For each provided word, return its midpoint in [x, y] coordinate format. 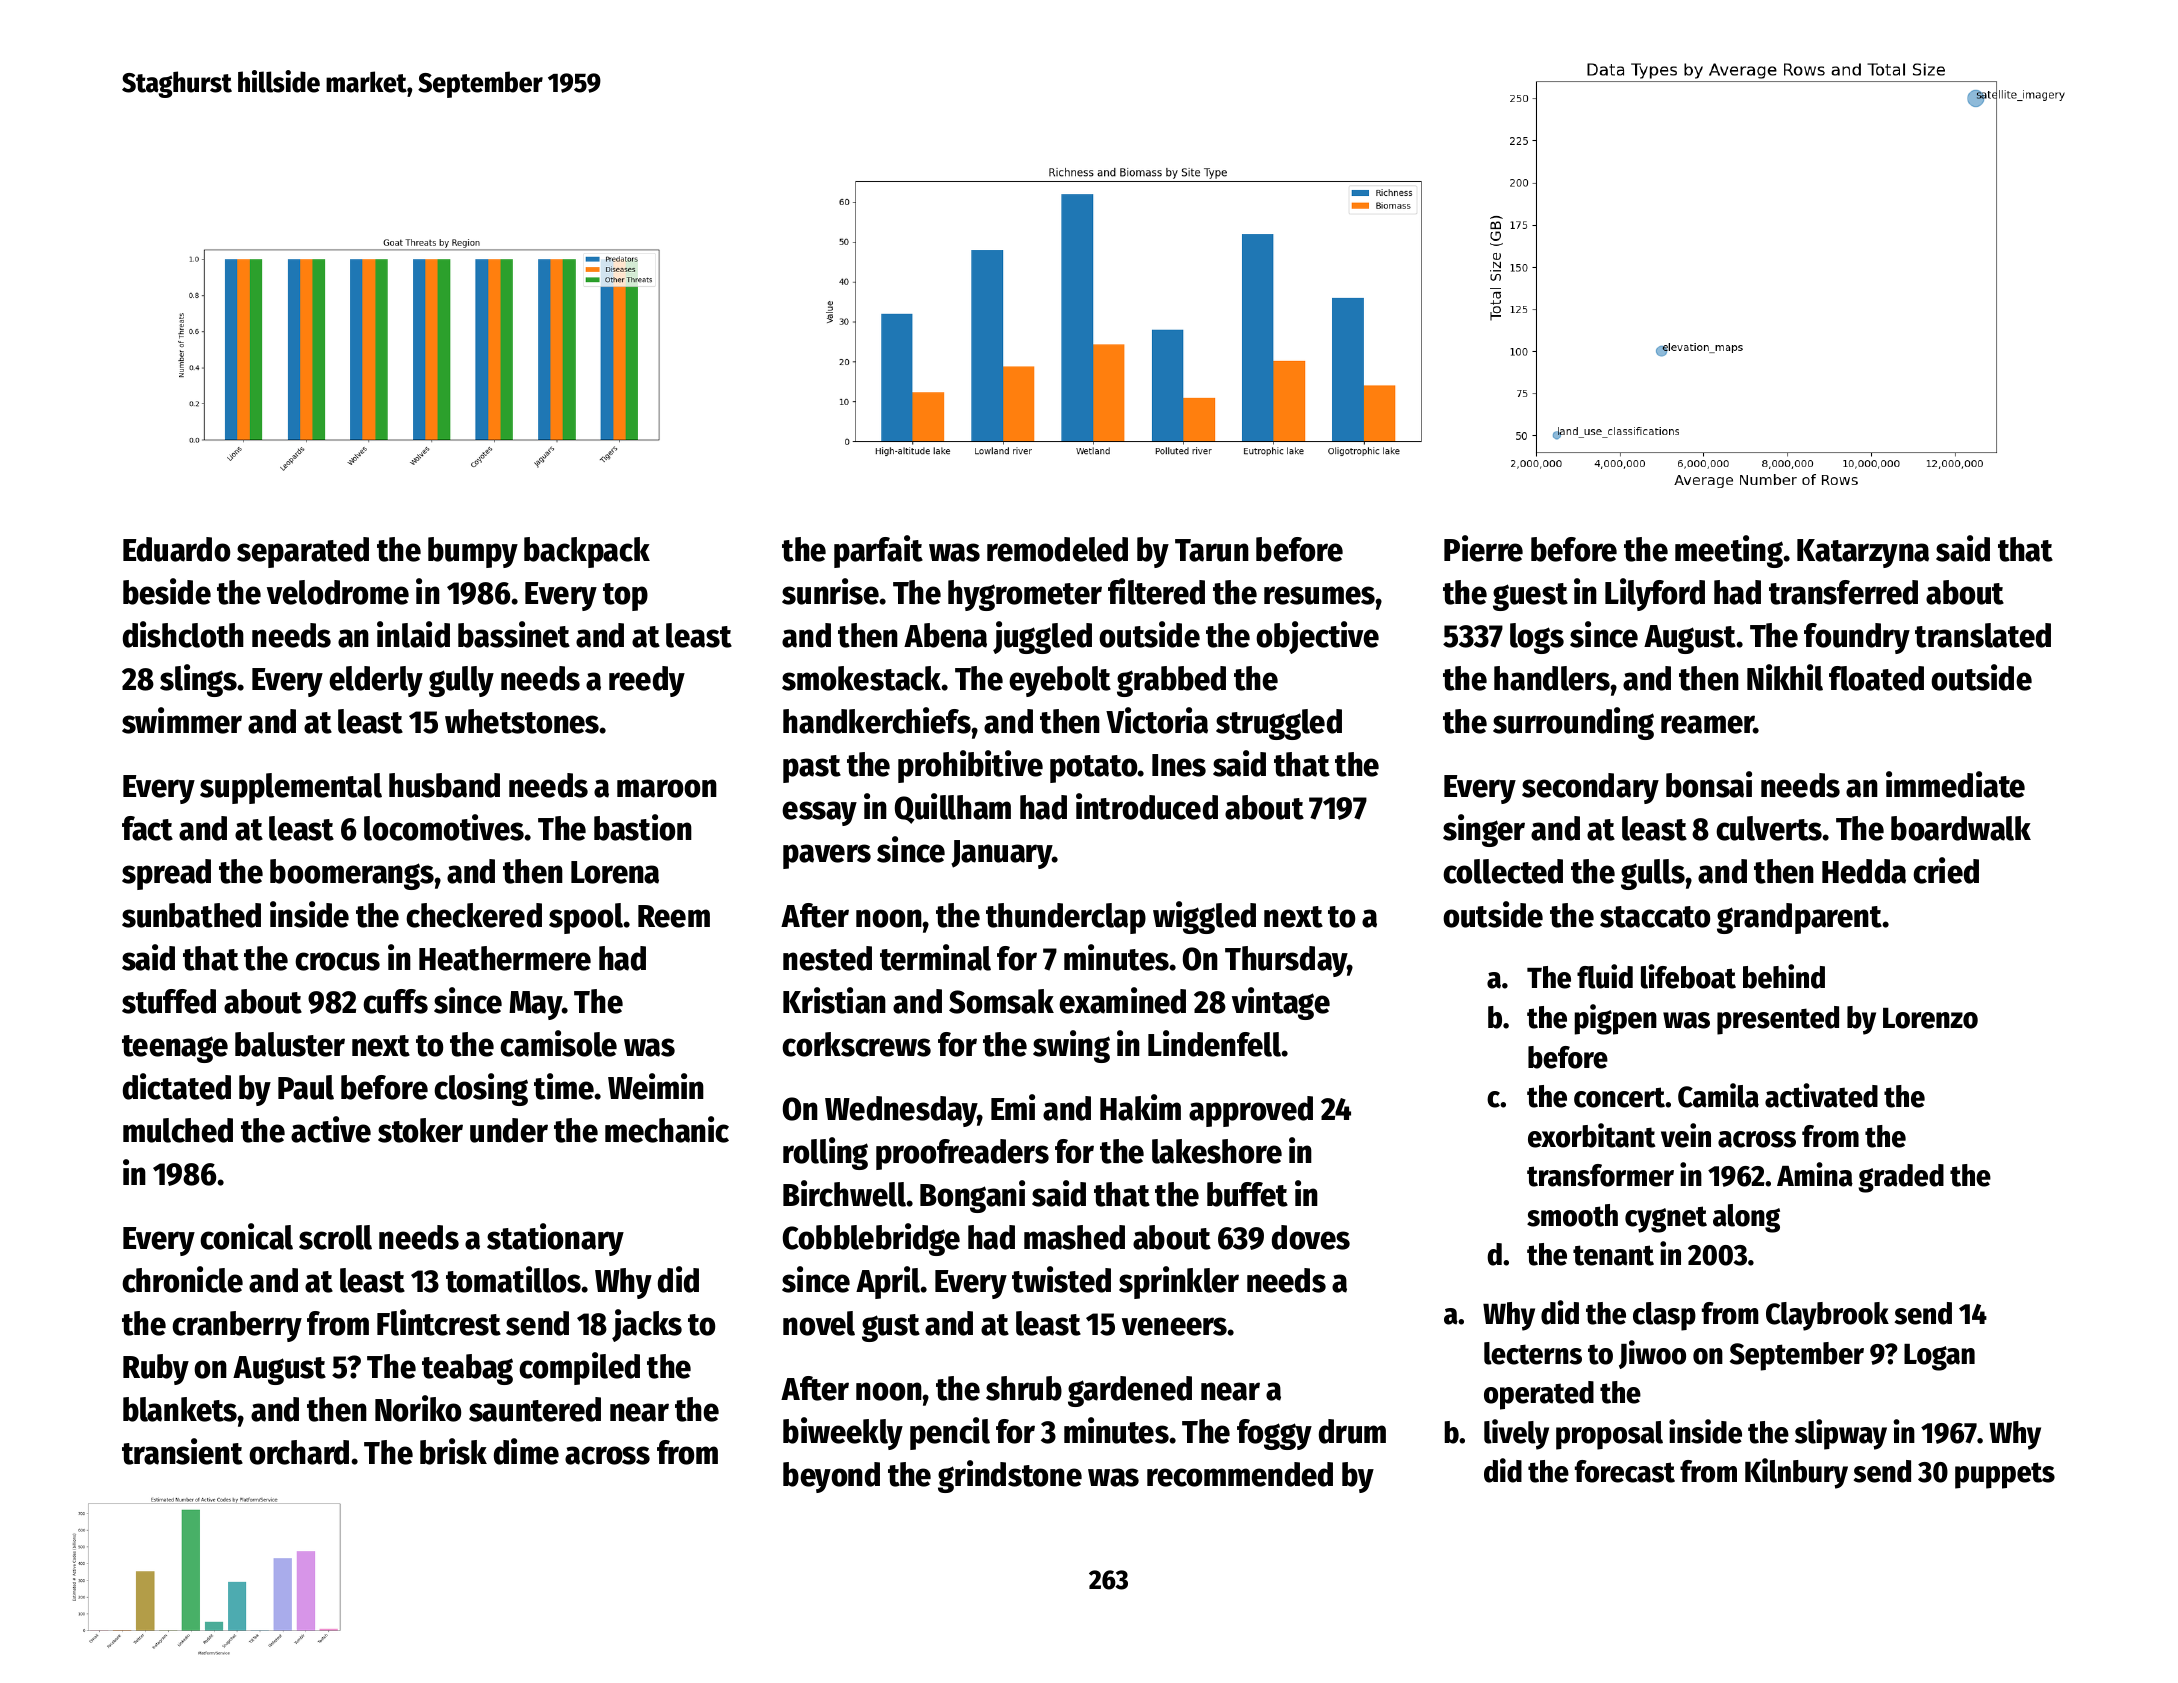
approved [1251, 1111]
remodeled [1057, 549]
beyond [831, 1477]
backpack [587, 552]
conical [246, 1236]
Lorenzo [1930, 1018]
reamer [1708, 724]
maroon [667, 788]
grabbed [1171, 681]
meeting [1729, 551]
